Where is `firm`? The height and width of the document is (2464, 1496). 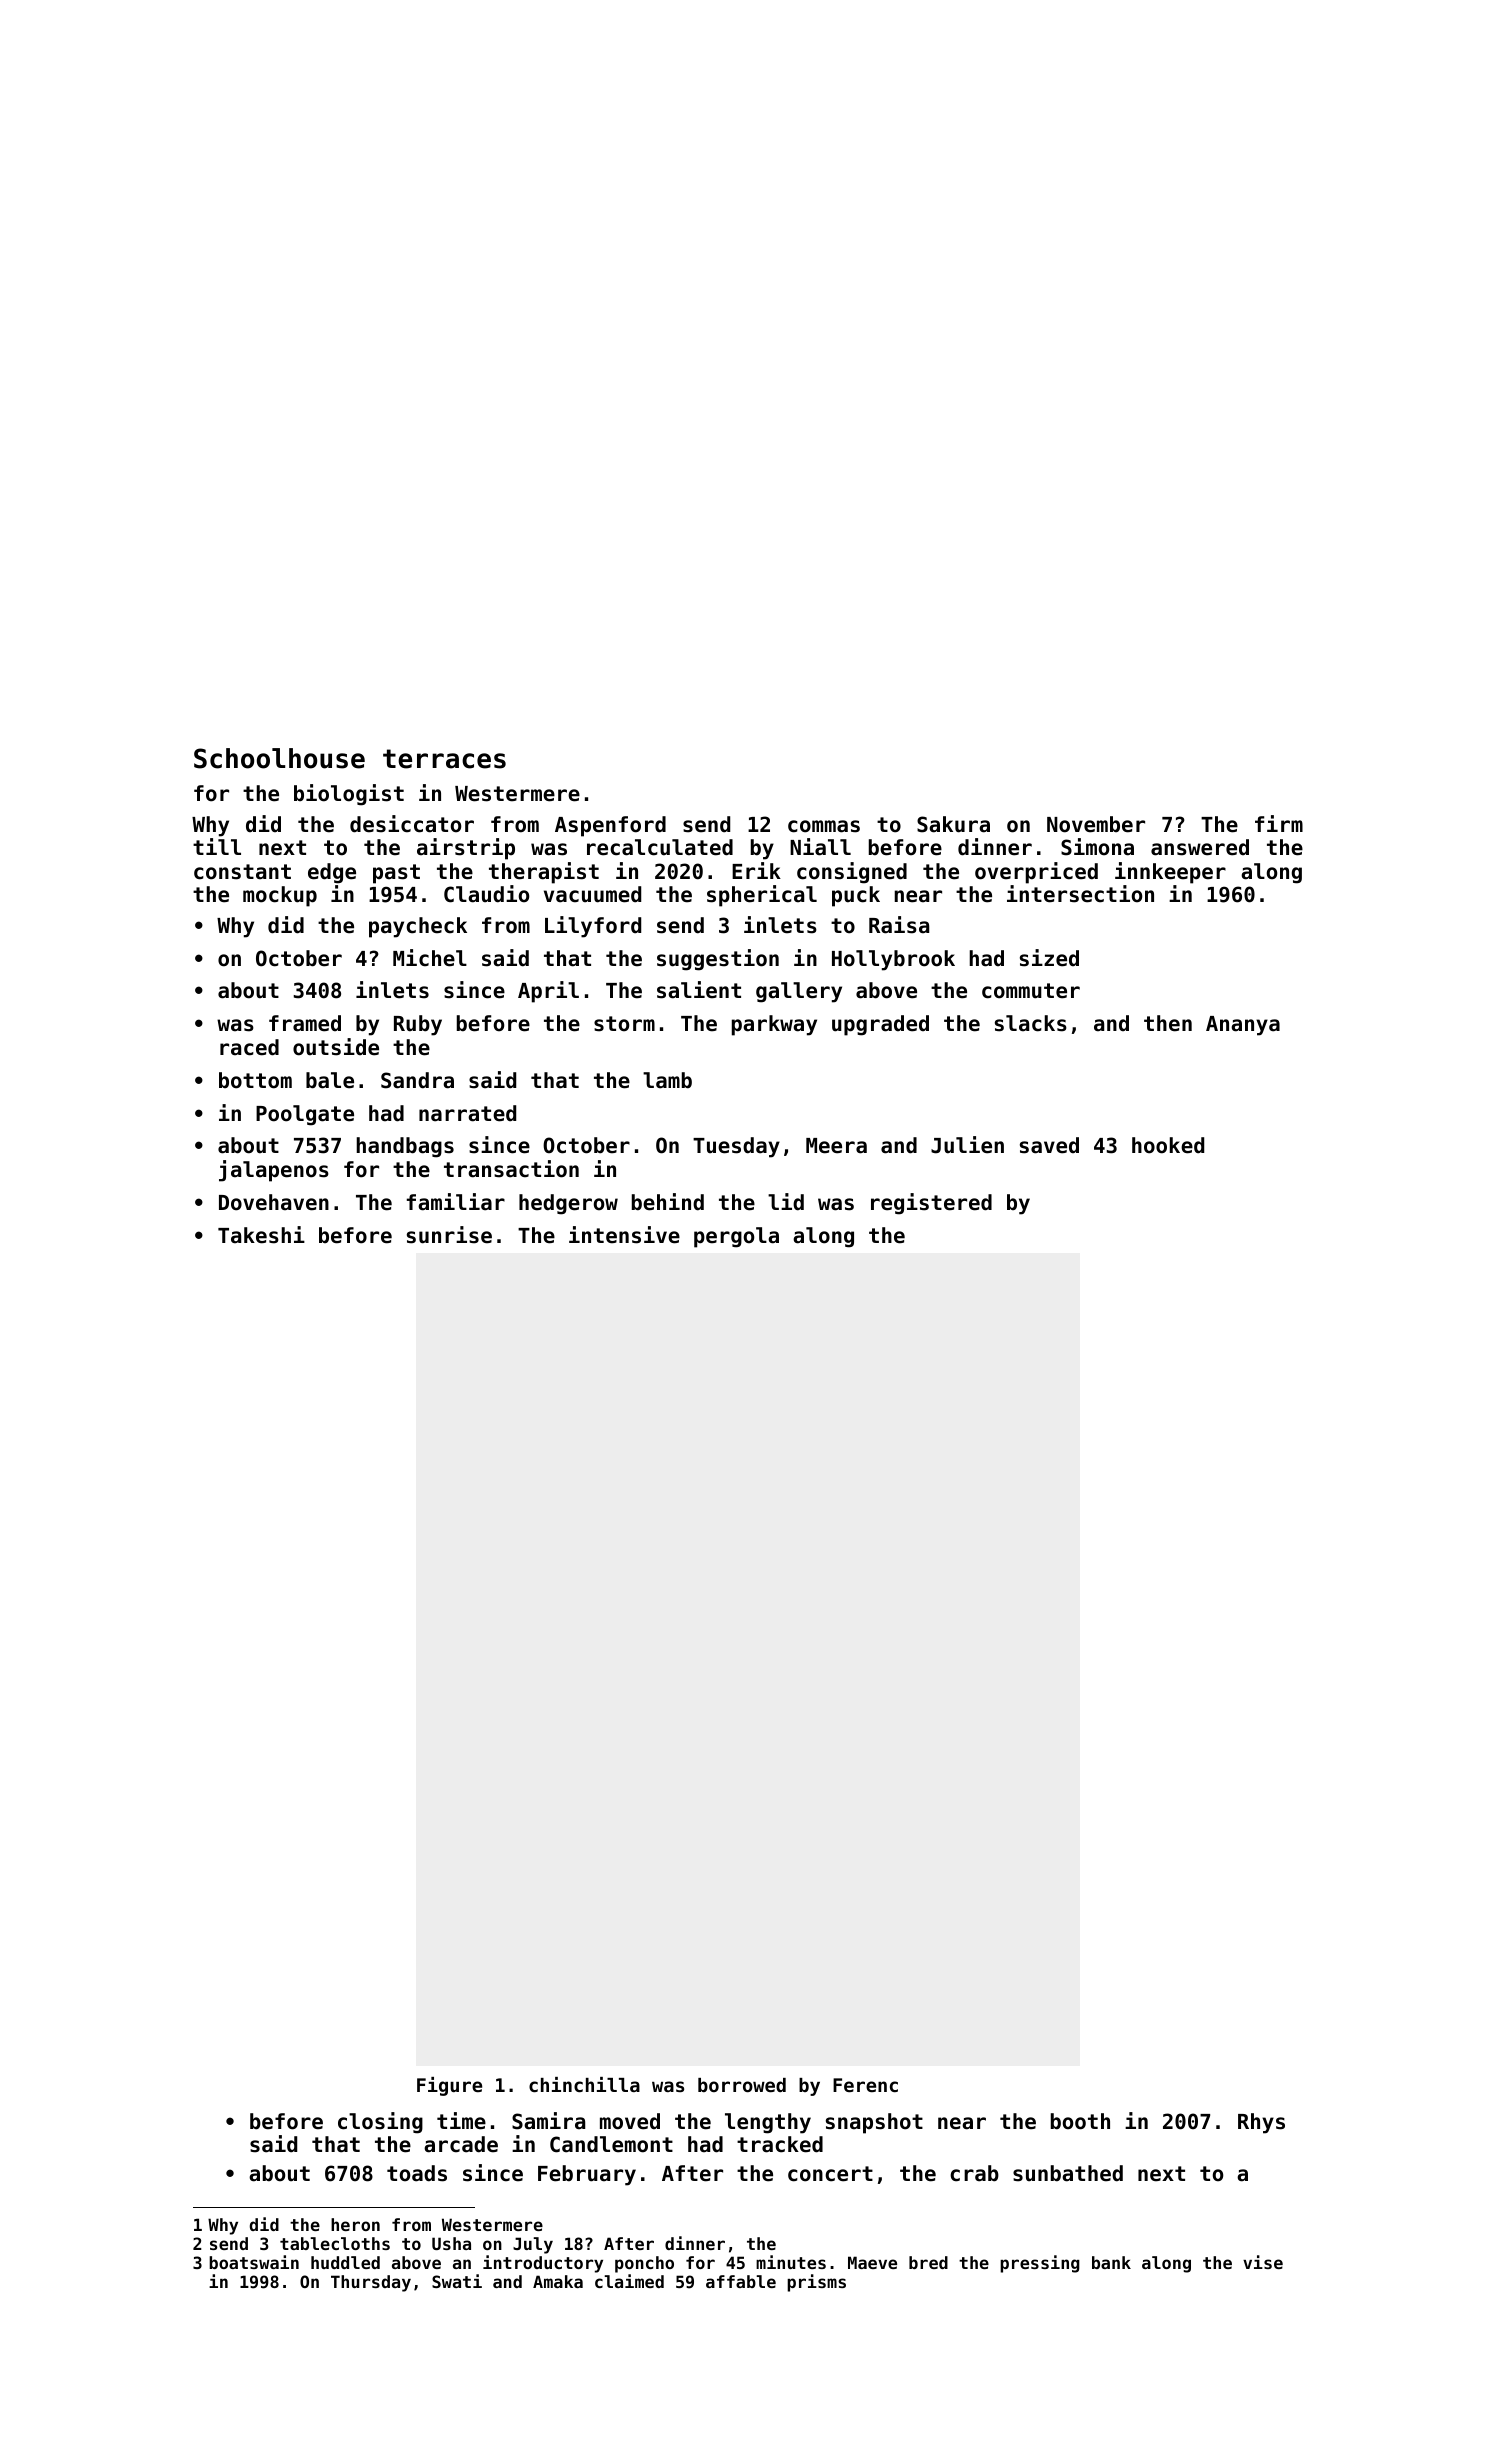
firm is located at coordinates (1279, 823).
